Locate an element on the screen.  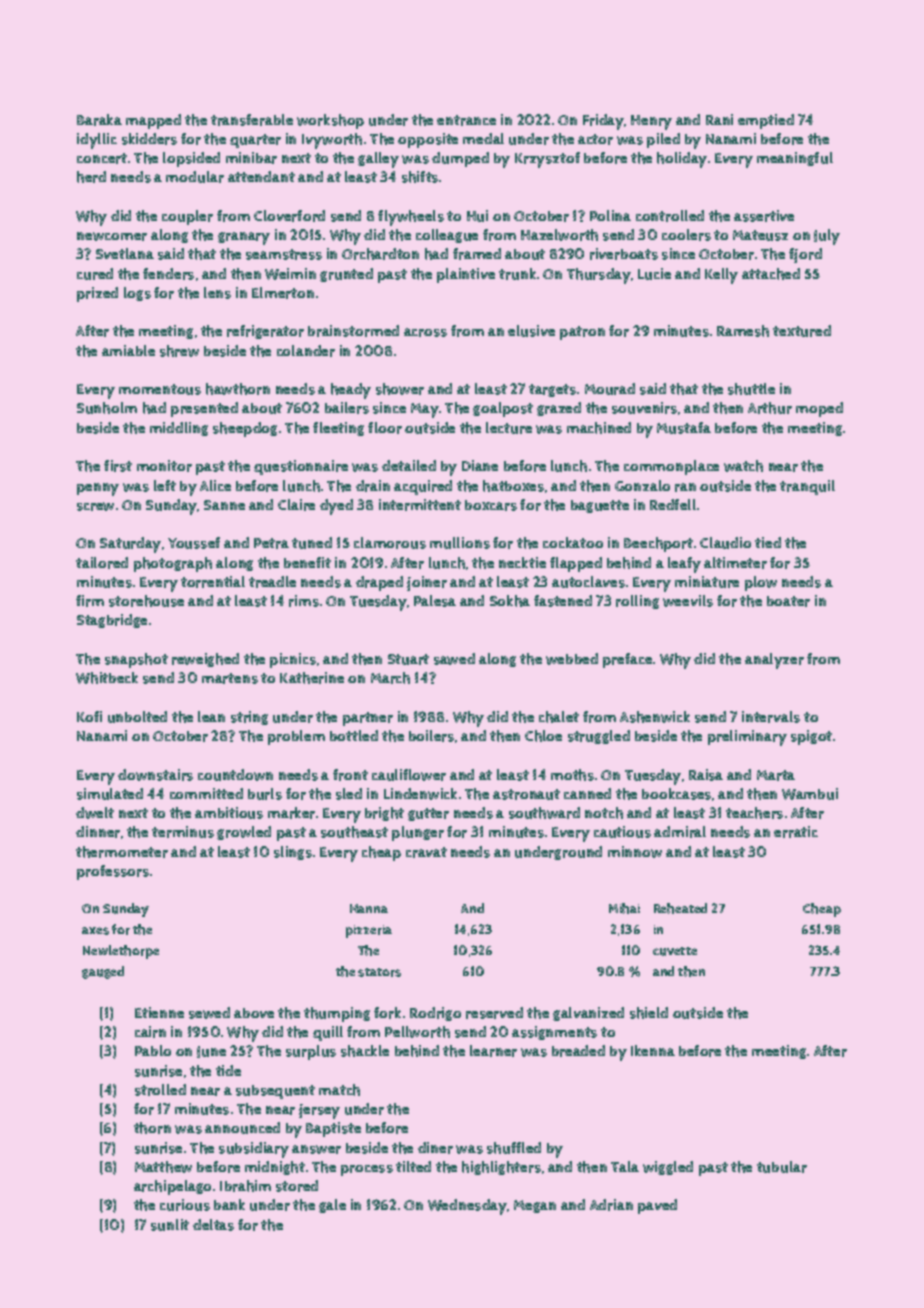
Rani is located at coordinates (719, 119).
